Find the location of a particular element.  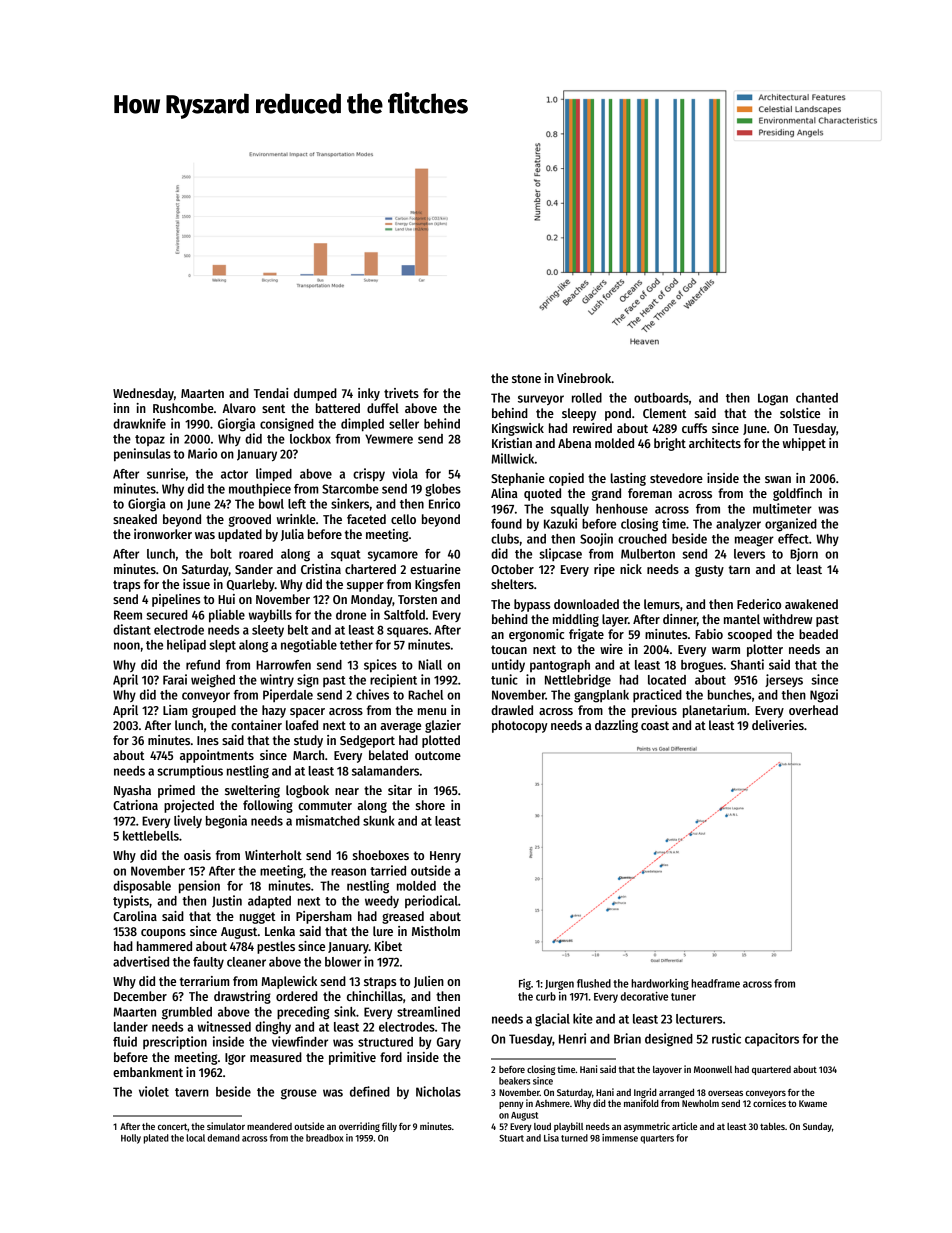

Nyasha is located at coordinates (132, 791).
